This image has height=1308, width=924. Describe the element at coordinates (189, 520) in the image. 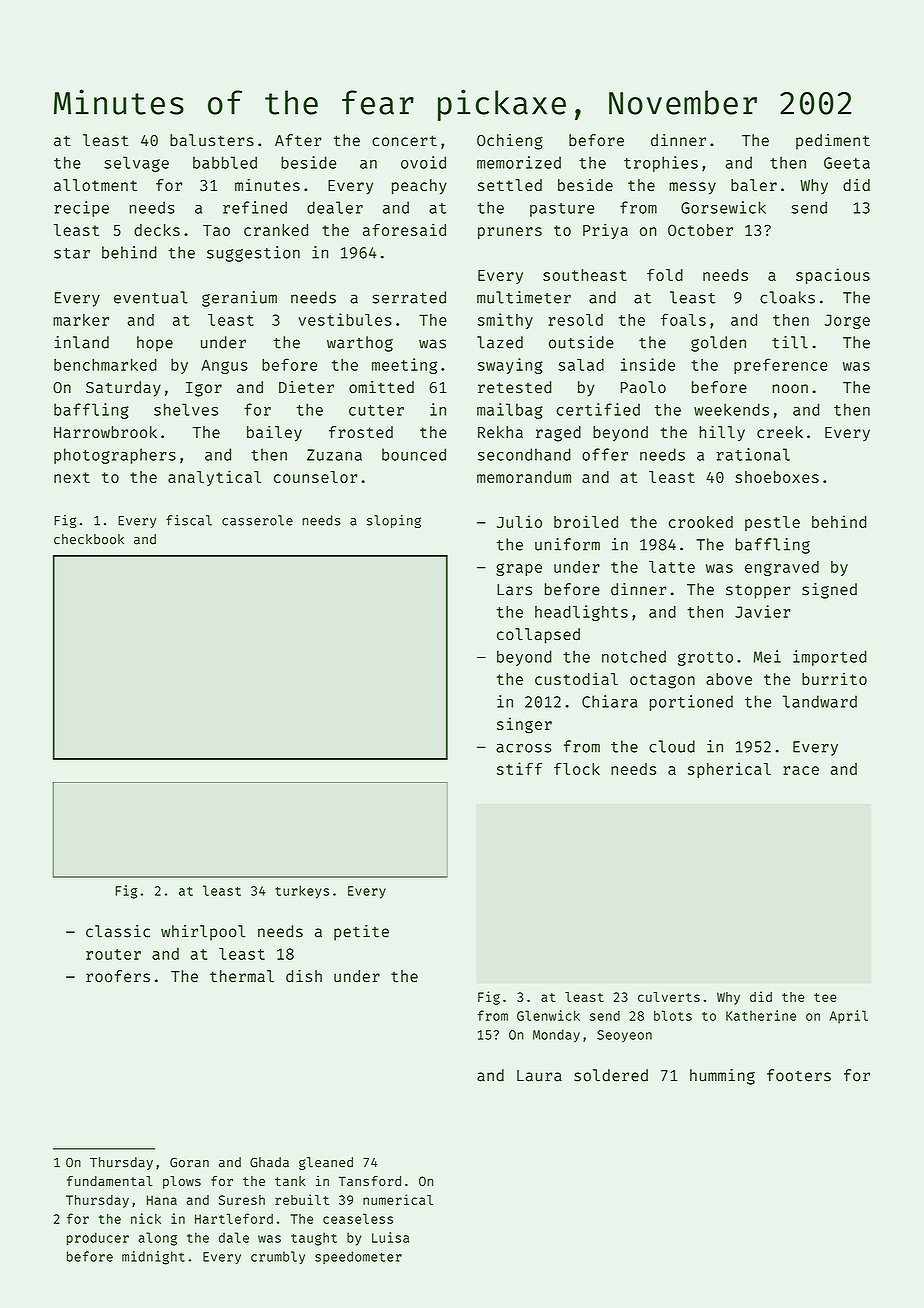

I see `fiscal` at that location.
